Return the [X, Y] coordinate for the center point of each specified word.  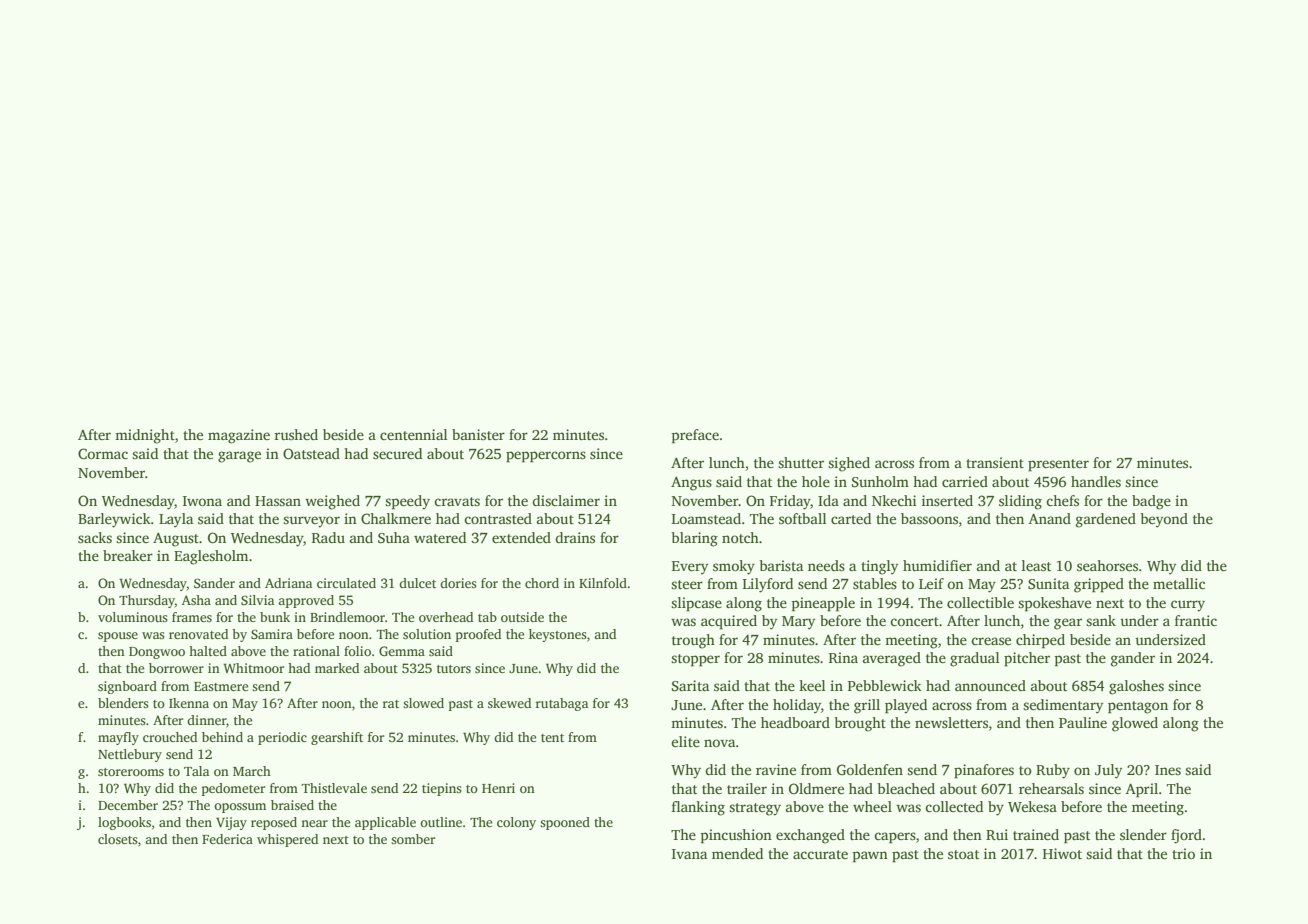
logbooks [124, 823]
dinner [206, 720]
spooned [565, 823]
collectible [980, 602]
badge [1151, 502]
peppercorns [546, 457]
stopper [695, 660]
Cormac [103, 453]
